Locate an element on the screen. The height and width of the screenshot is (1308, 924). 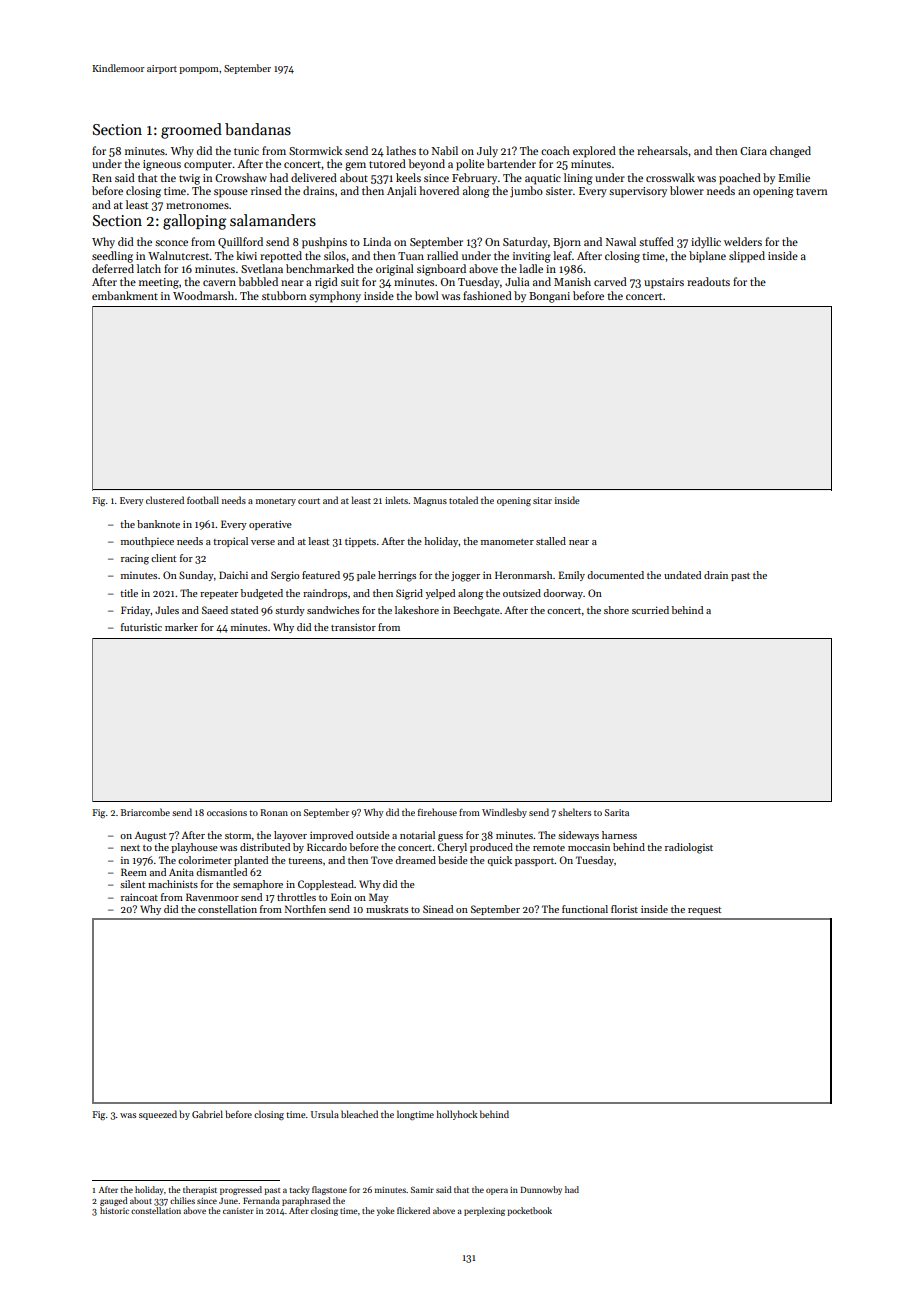
coach is located at coordinates (555, 150).
